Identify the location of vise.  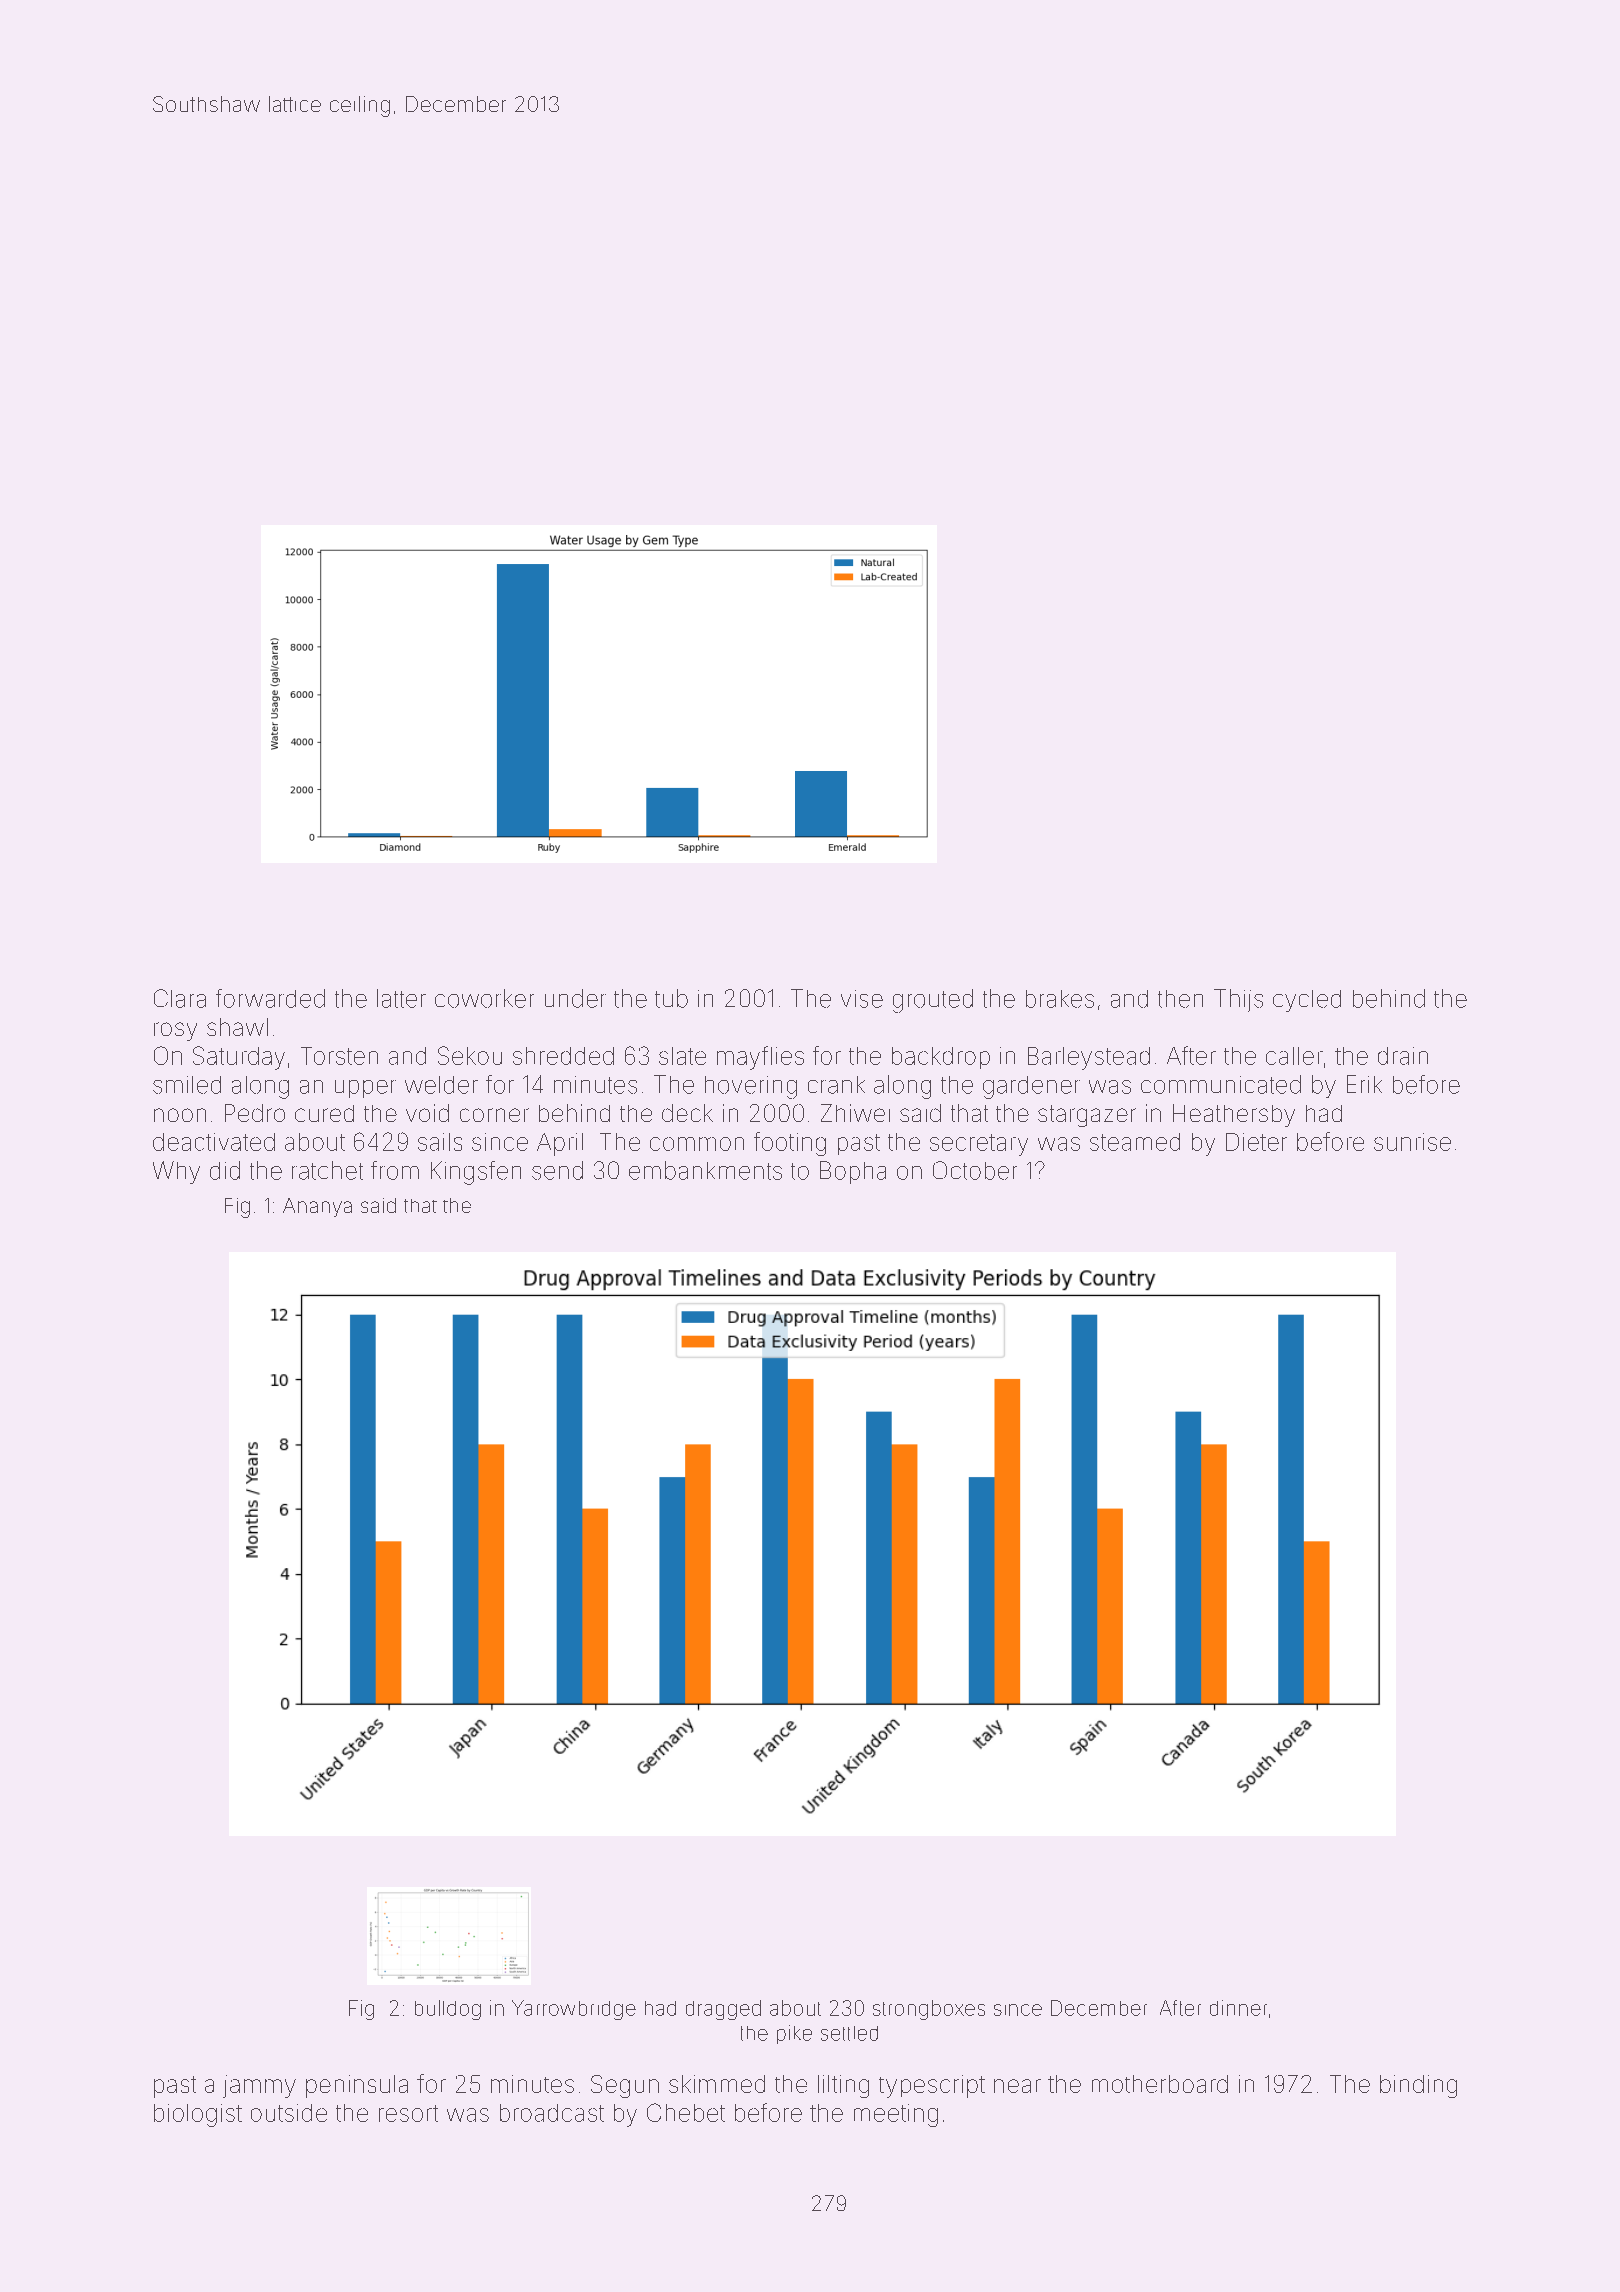
(862, 999).
